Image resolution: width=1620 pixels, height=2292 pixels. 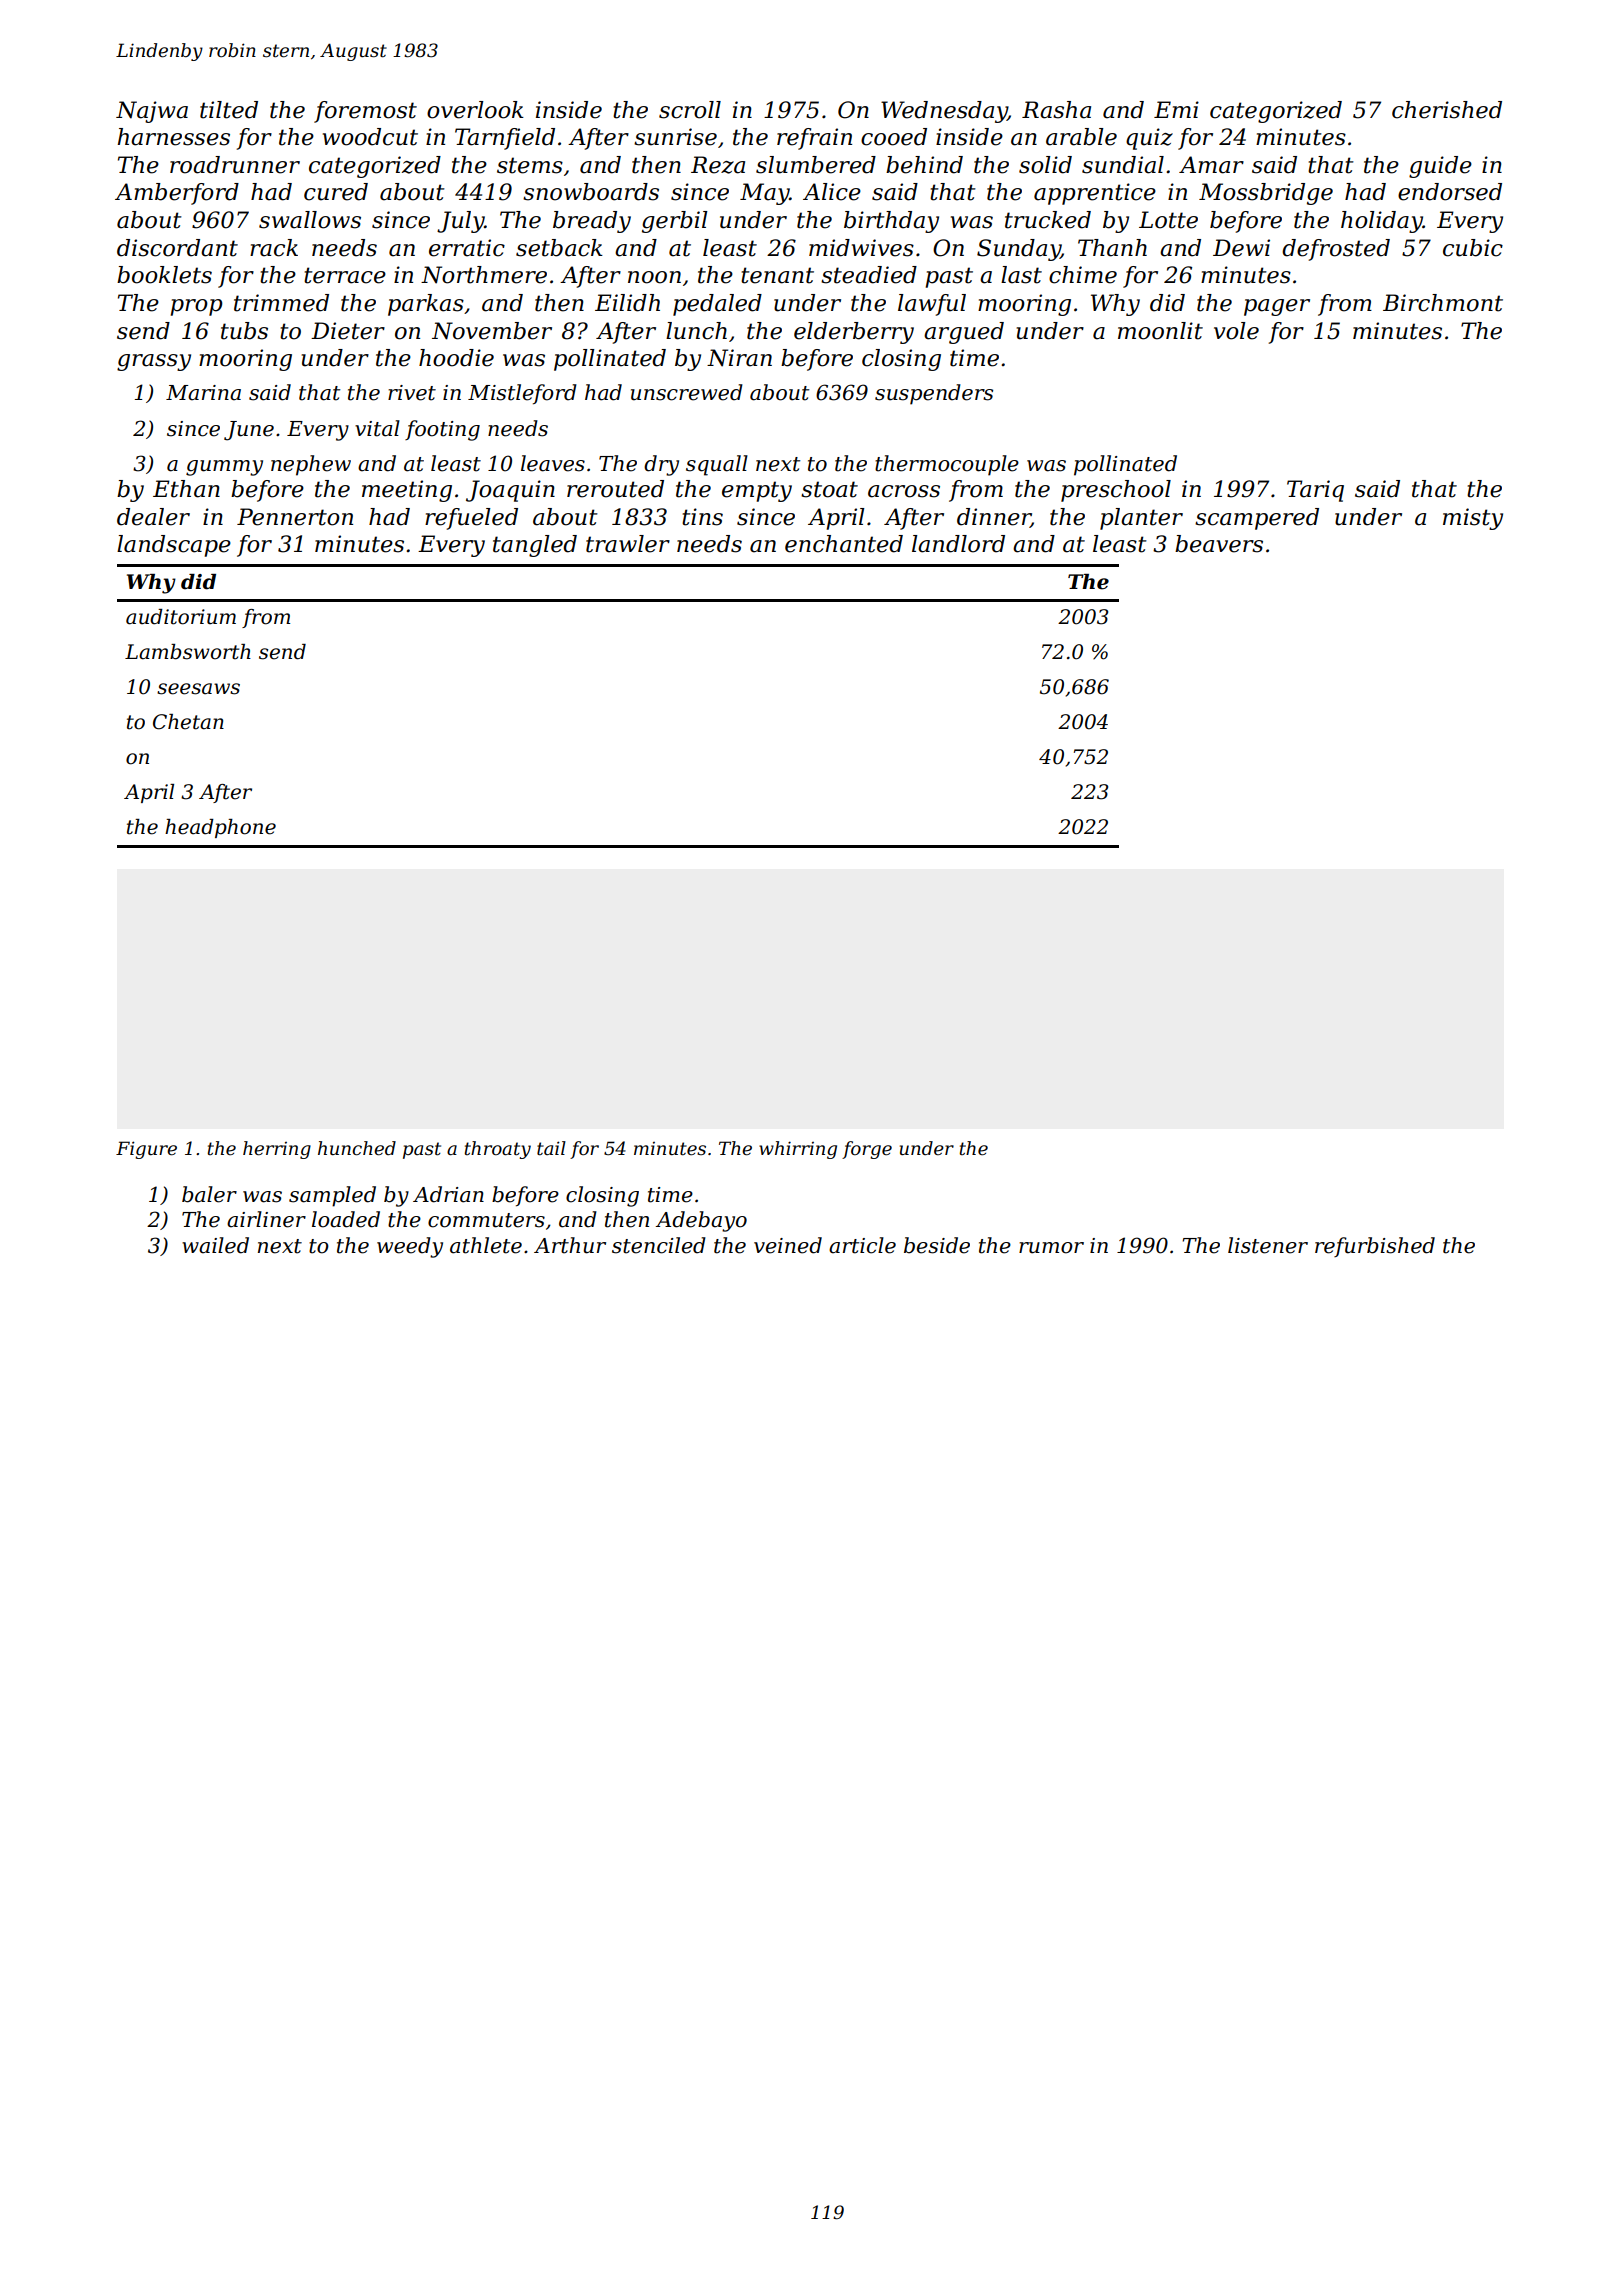 What do you see at coordinates (854, 333) in the page?
I see `elderberry` at bounding box center [854, 333].
